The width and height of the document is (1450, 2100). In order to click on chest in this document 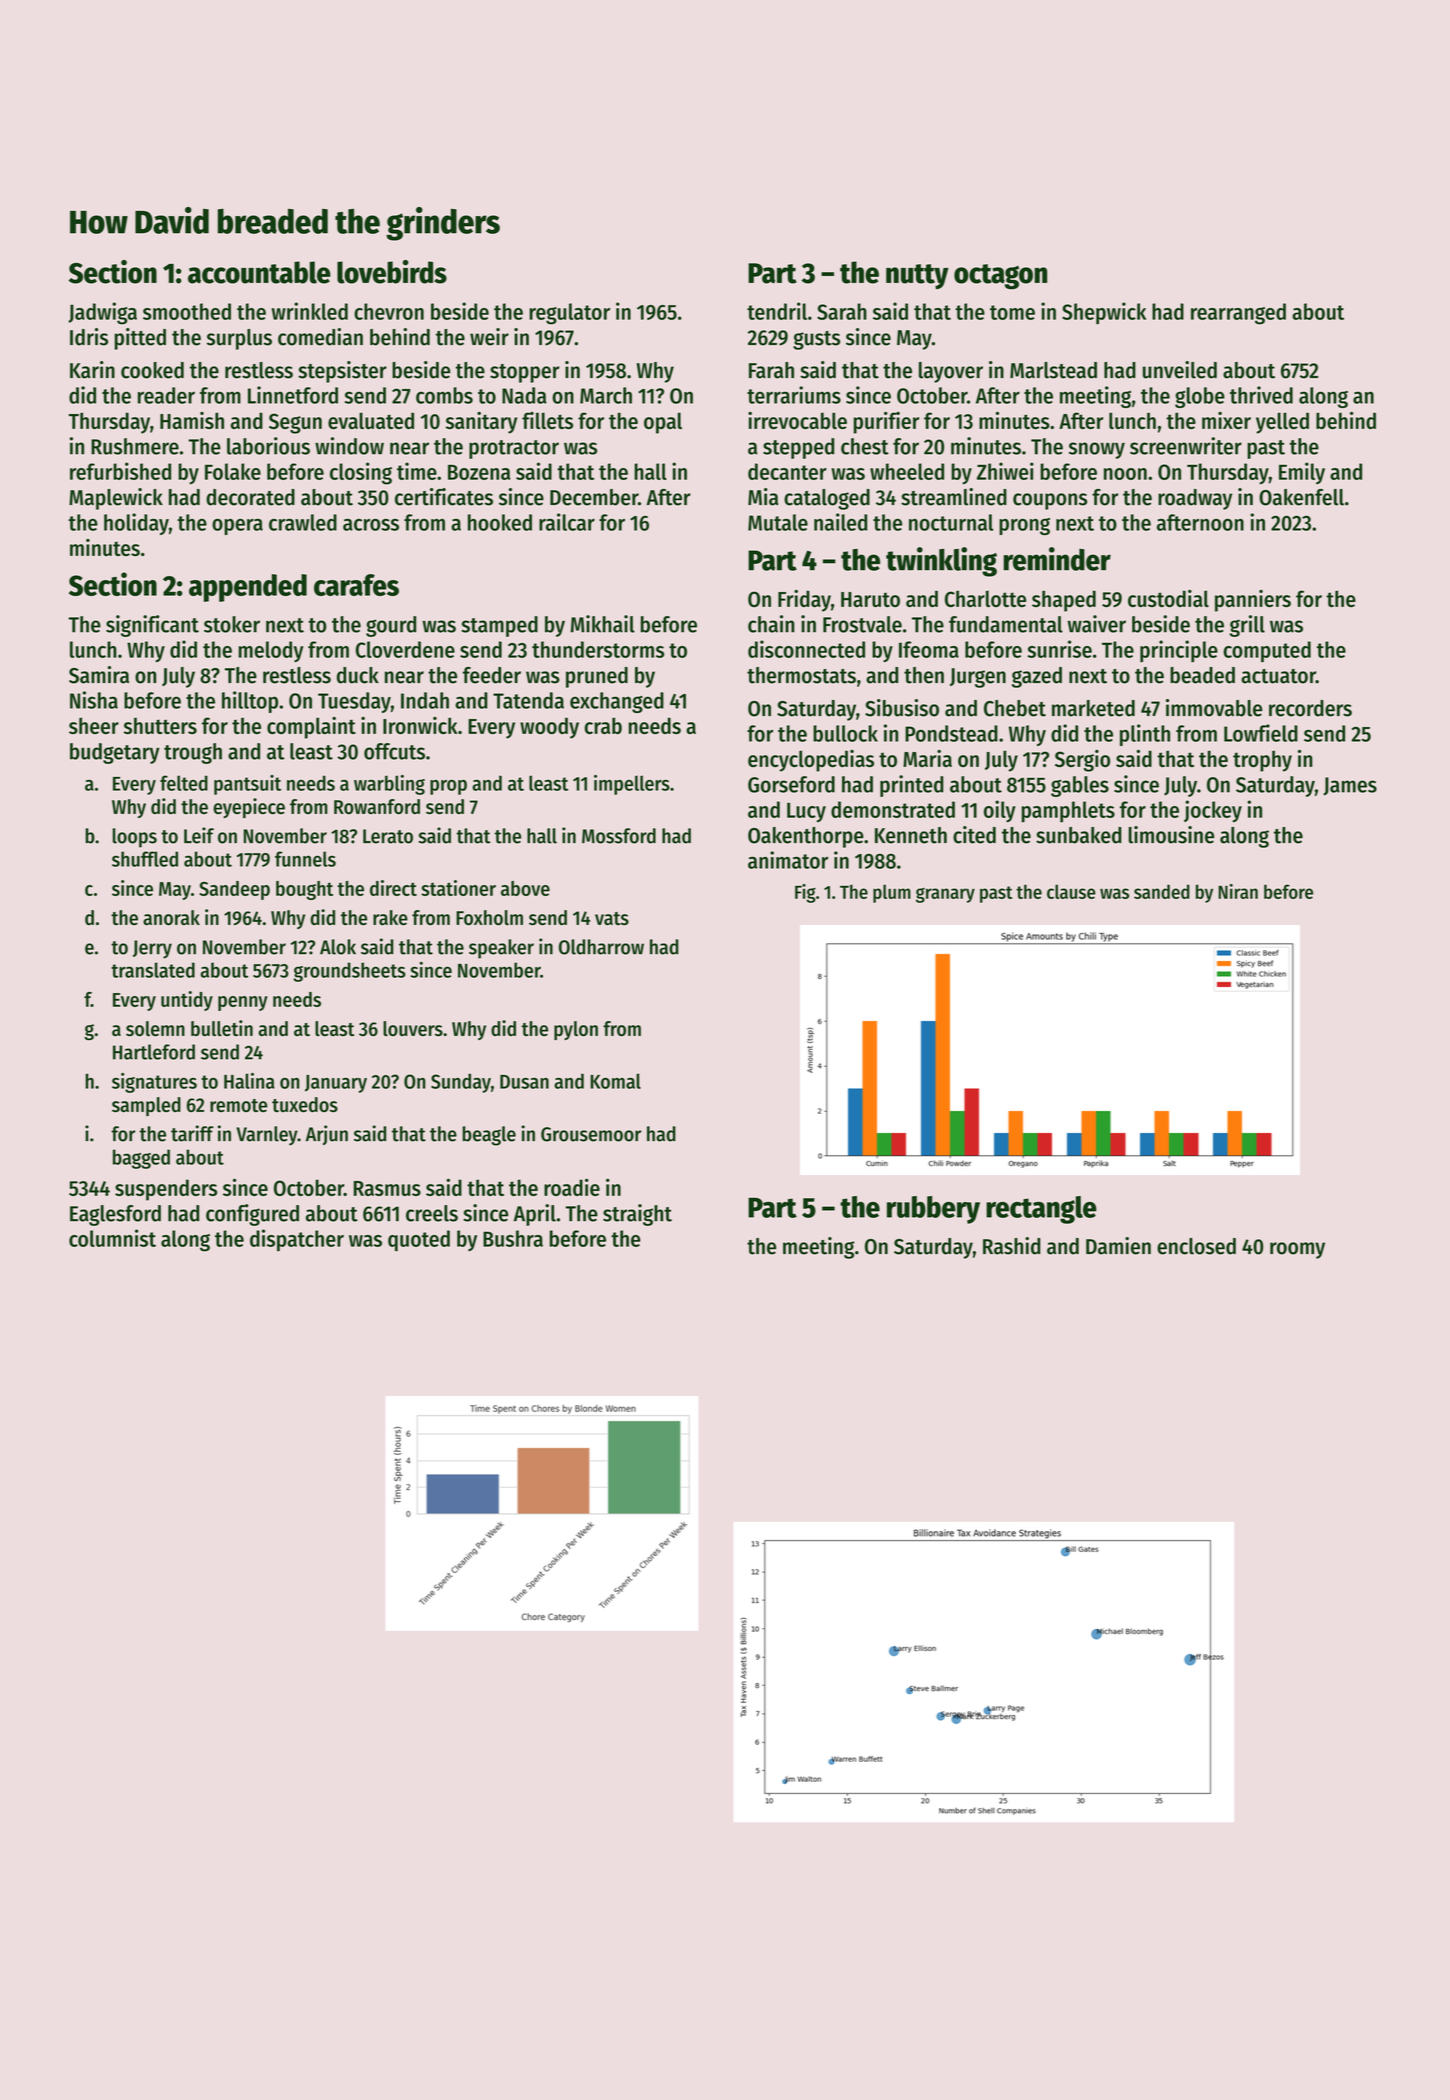, I will do `click(865, 446)`.
